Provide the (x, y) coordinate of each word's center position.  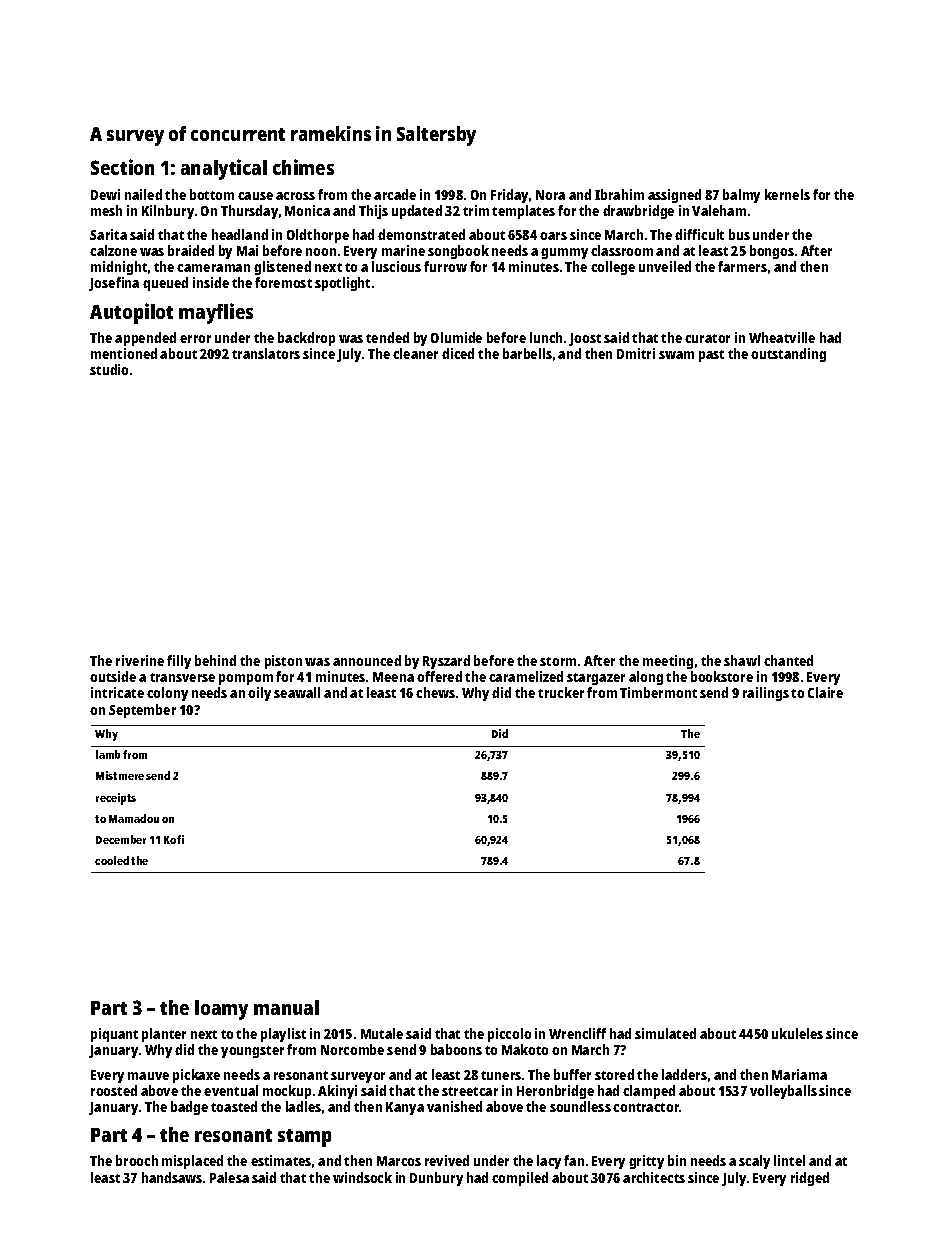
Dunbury (436, 1179)
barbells (527, 353)
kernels (787, 194)
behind (215, 660)
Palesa (229, 1177)
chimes (303, 167)
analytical (224, 169)
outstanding (788, 355)
